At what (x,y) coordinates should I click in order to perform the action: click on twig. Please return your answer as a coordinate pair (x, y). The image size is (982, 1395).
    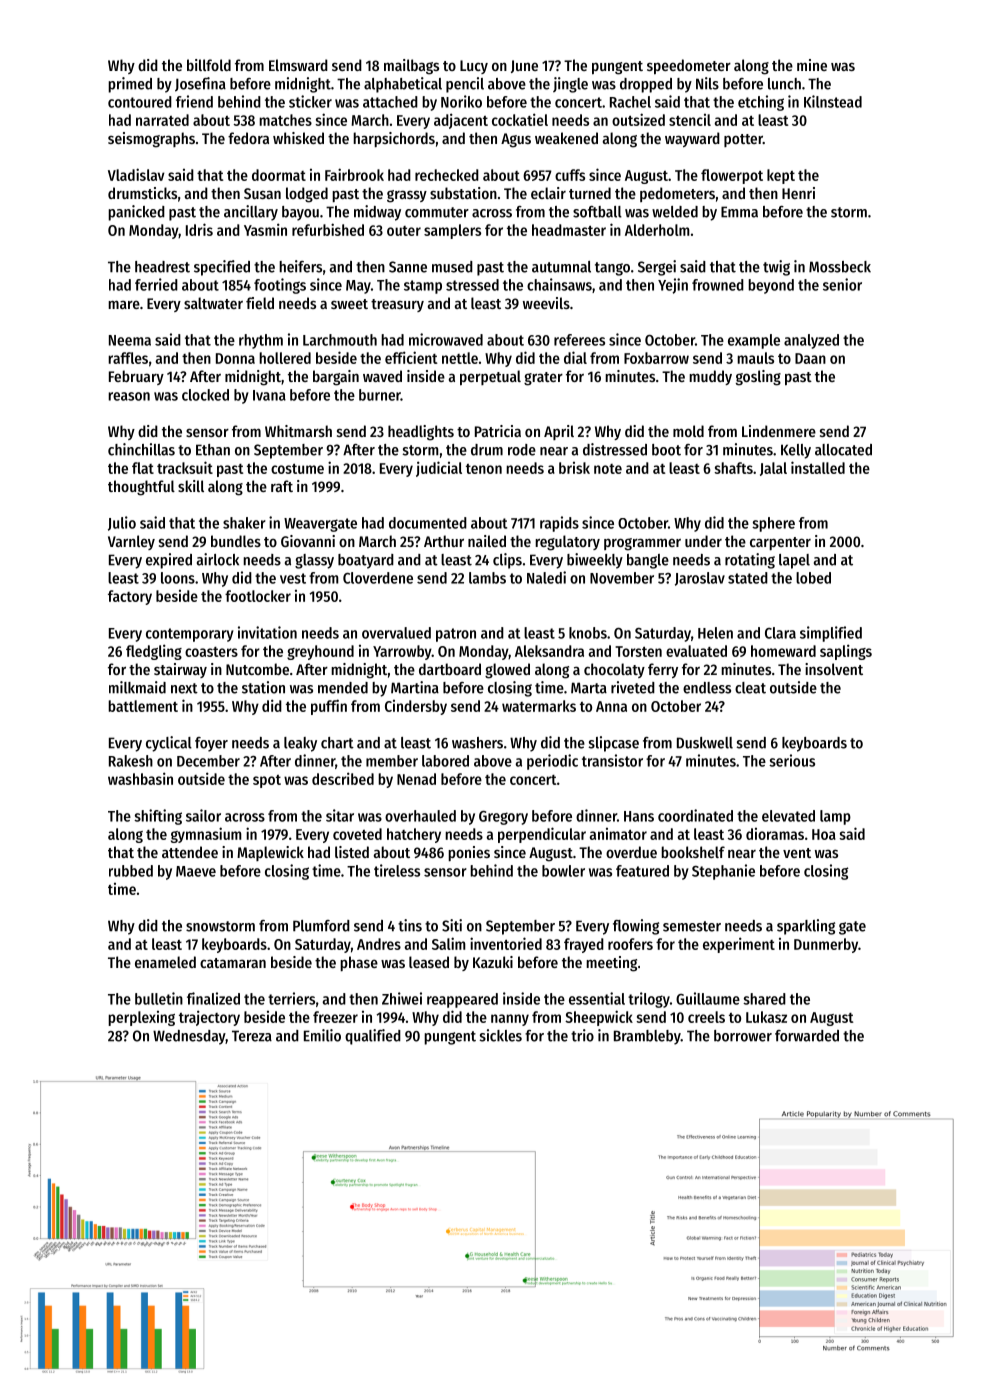
    Looking at the image, I should click on (776, 268).
